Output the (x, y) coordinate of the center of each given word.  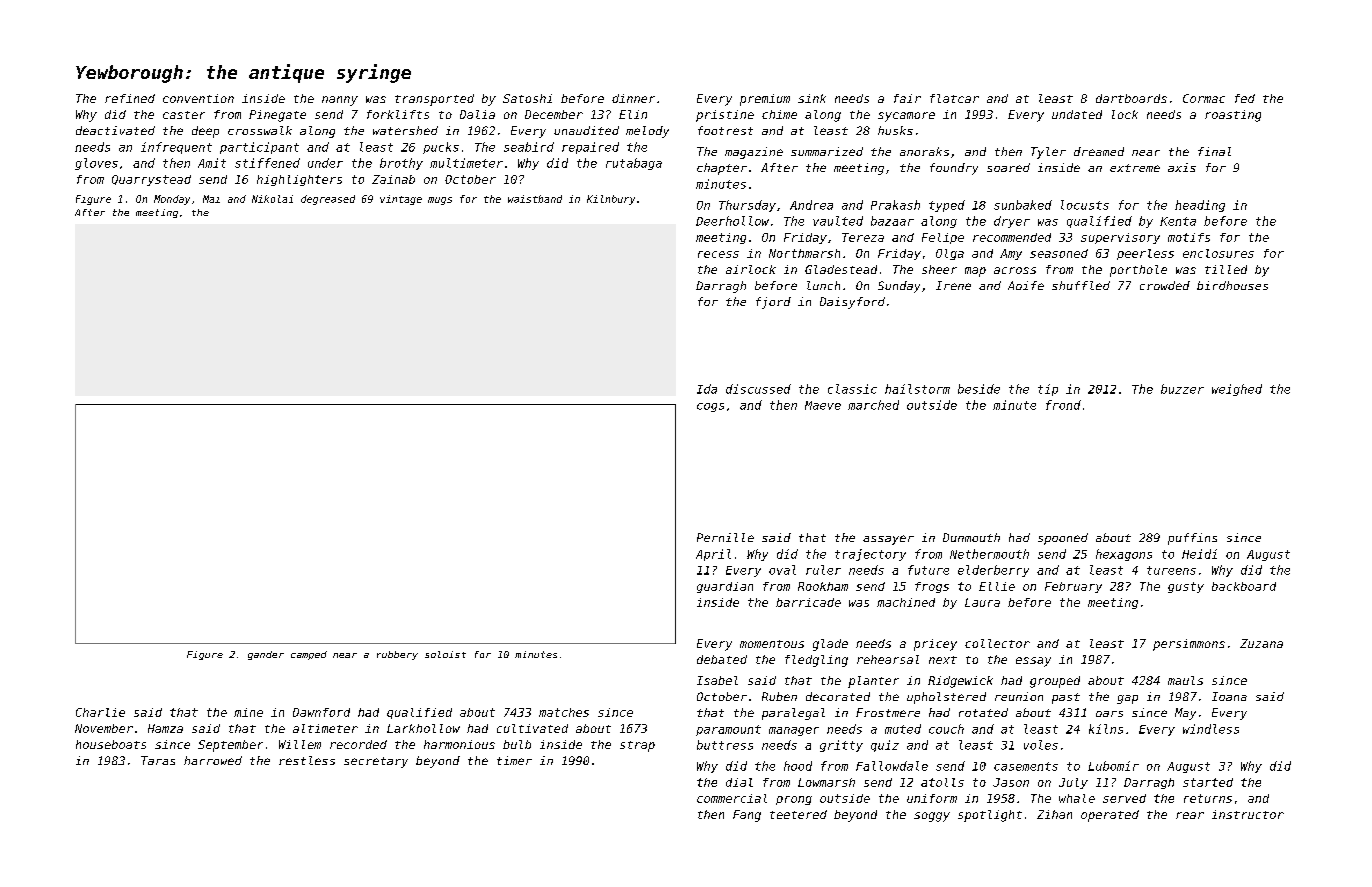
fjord (773, 303)
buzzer (1182, 389)
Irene (953, 285)
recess (718, 254)
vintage (401, 200)
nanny (340, 101)
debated (722, 659)
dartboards (1131, 98)
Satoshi (527, 98)
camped (309, 655)
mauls (1185, 680)
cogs (710, 407)
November (104, 728)
